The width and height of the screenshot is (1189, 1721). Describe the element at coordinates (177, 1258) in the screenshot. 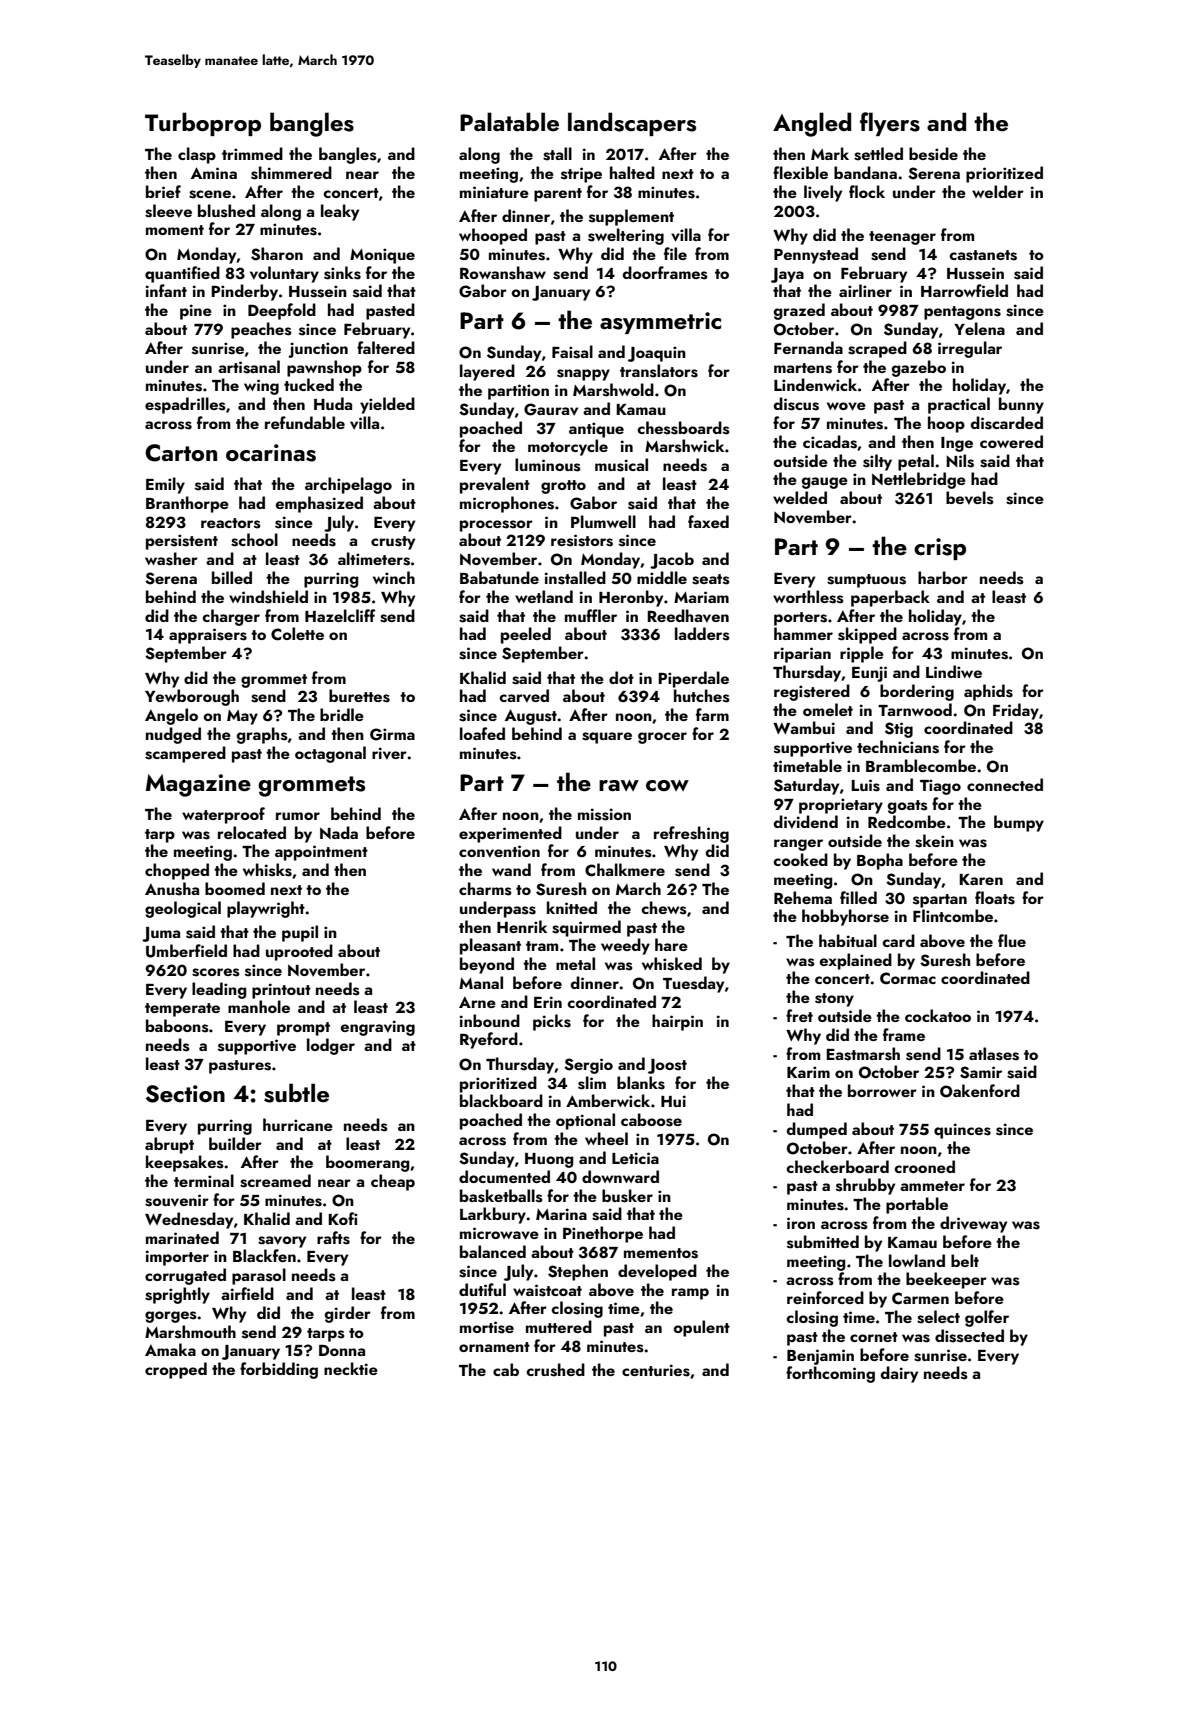

I see `importer` at that location.
